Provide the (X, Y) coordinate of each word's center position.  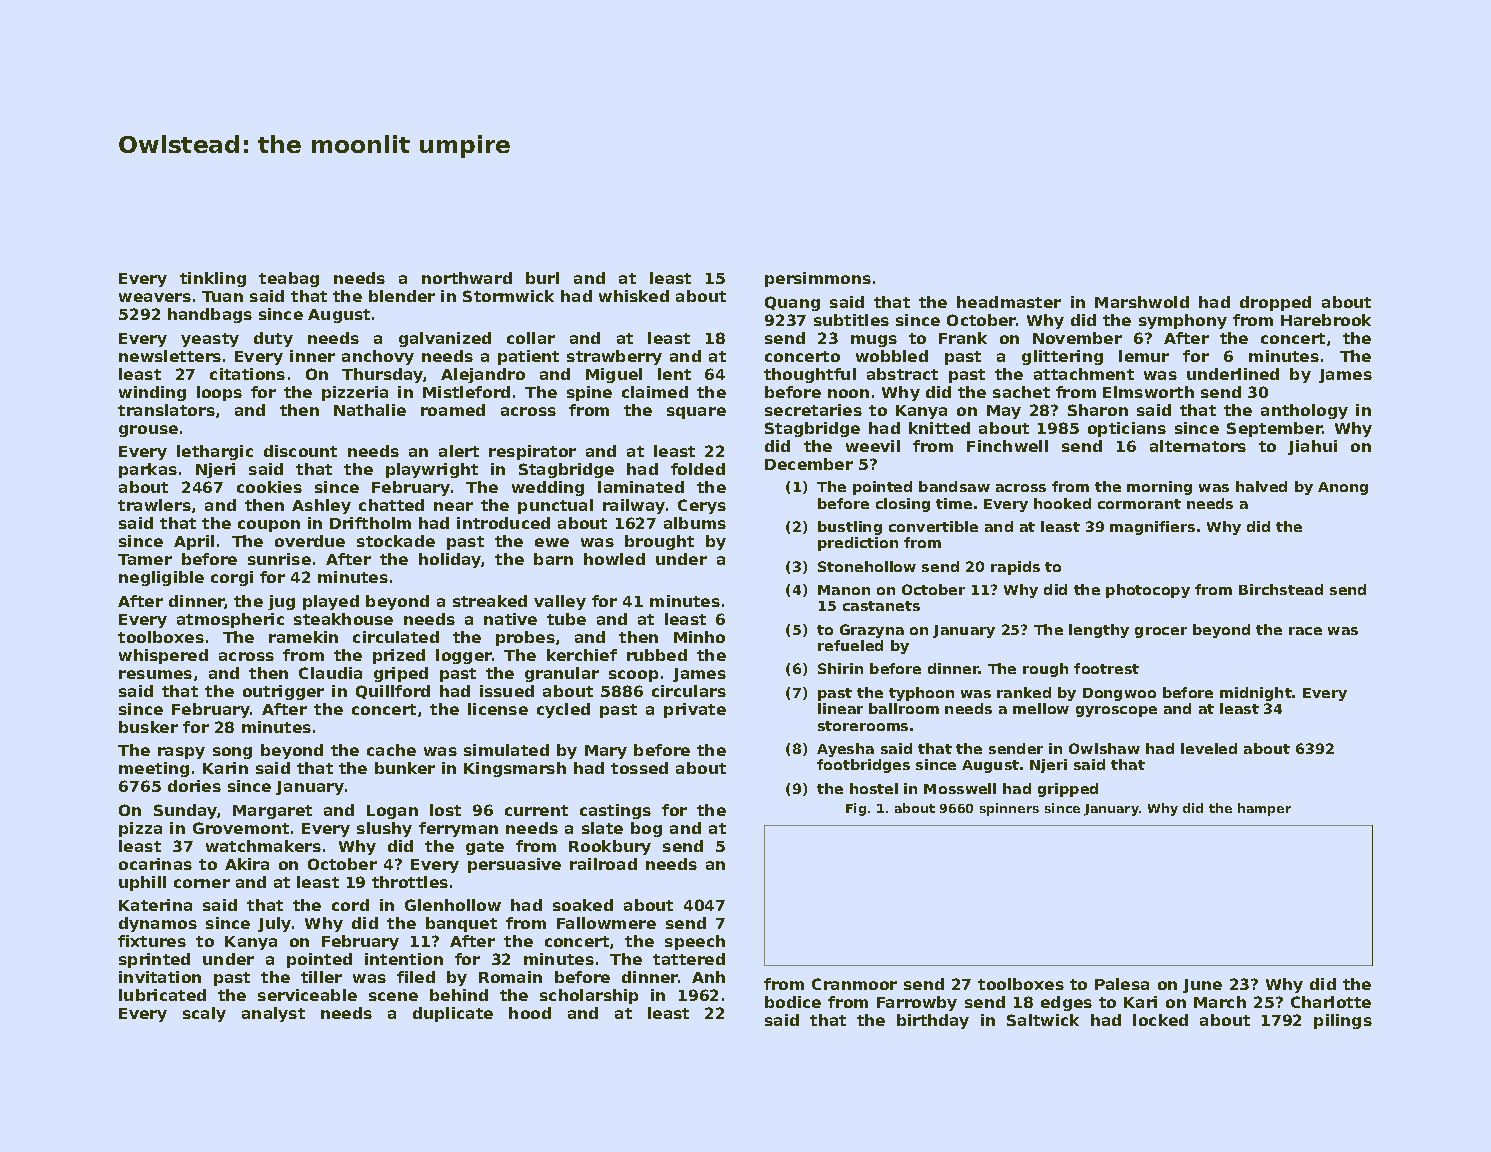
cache (391, 750)
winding (152, 393)
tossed (639, 768)
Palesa (1122, 984)
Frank (963, 338)
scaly (204, 1014)
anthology (1304, 411)
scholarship (589, 996)
